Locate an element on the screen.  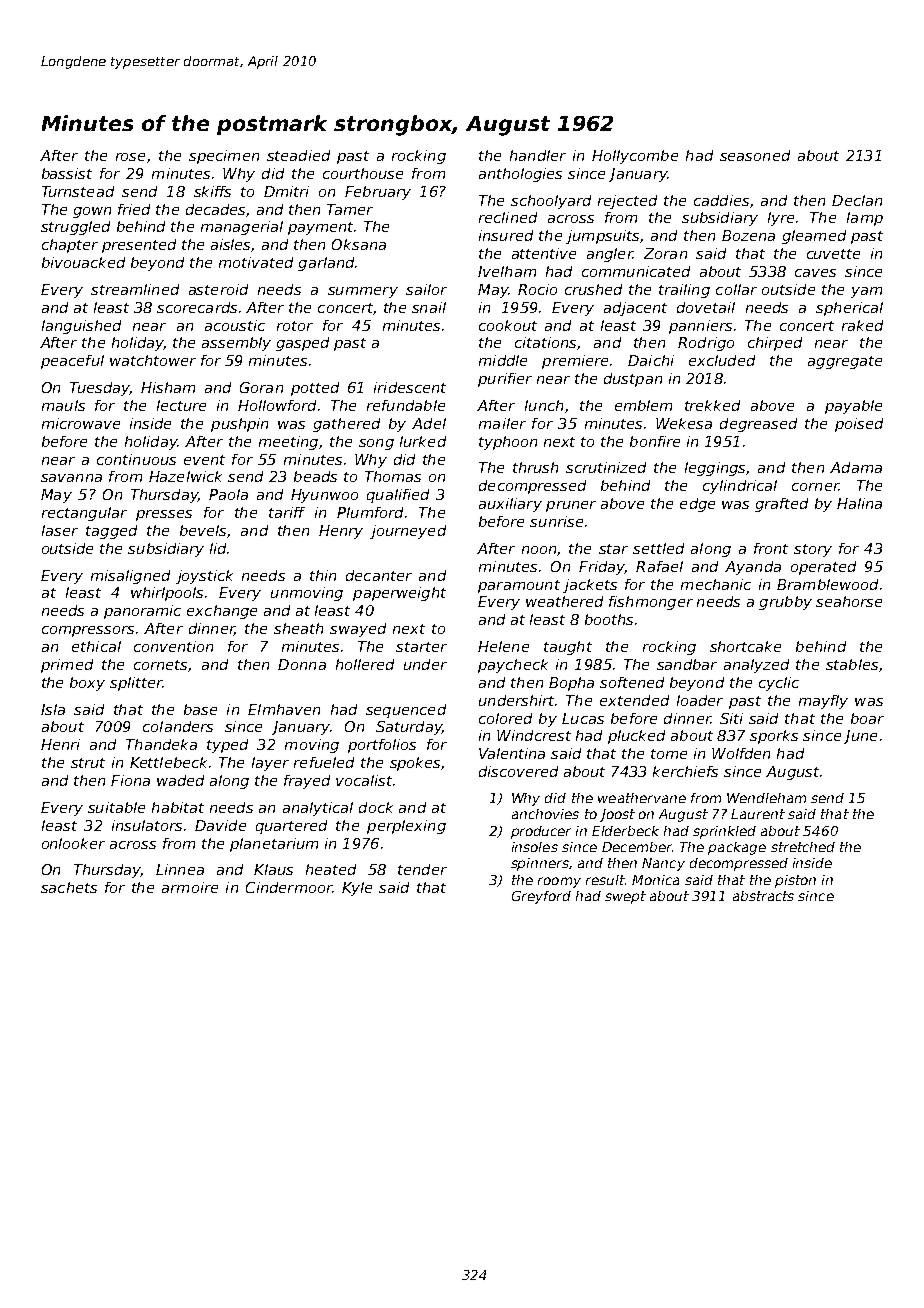
iridescent is located at coordinates (410, 387).
